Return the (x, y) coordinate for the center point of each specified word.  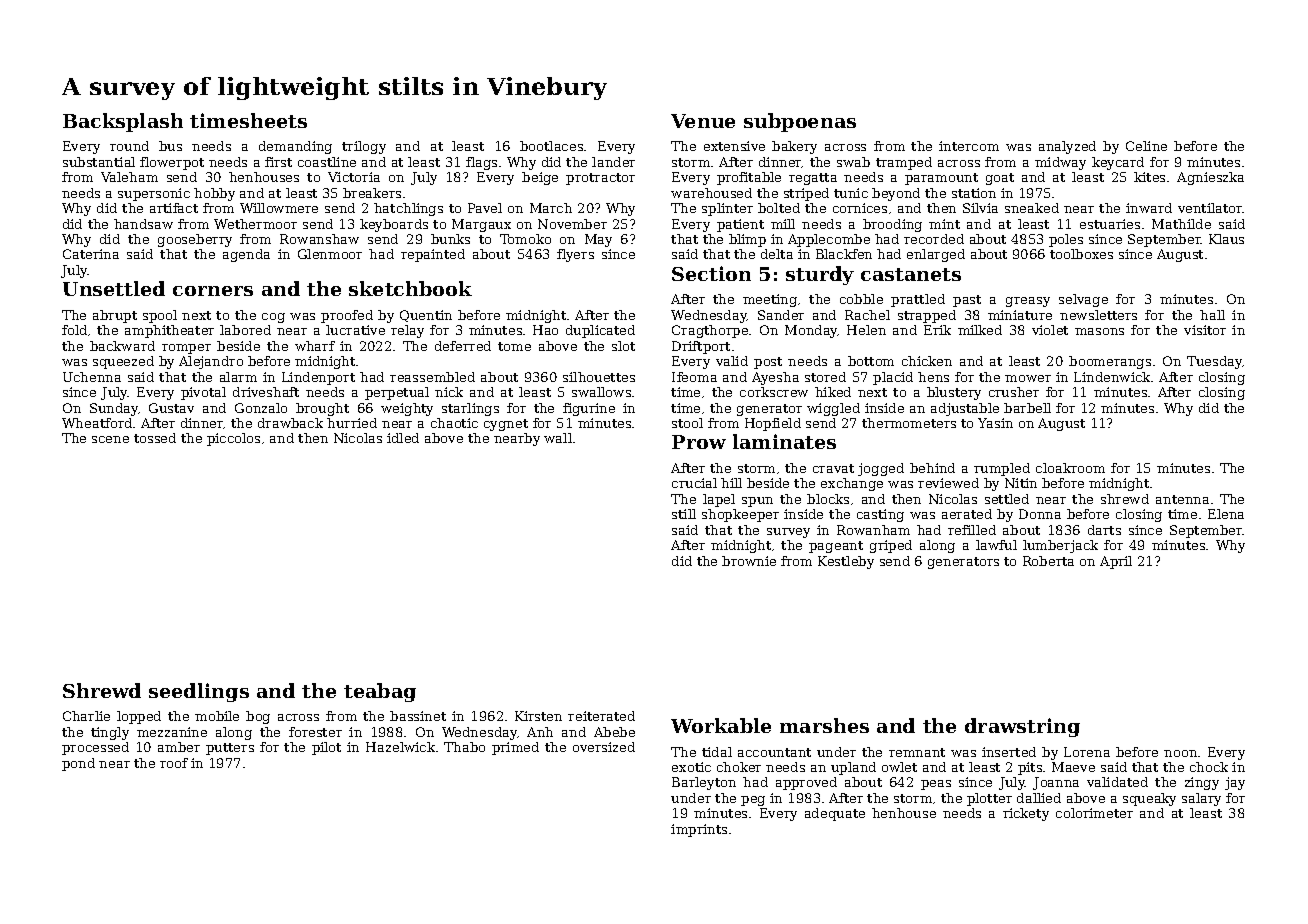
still (684, 514)
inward (1149, 208)
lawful (996, 545)
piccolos (233, 439)
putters (230, 749)
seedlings (199, 692)
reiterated (601, 716)
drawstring (1022, 727)
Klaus (1226, 239)
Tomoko (525, 239)
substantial (99, 162)
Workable (721, 725)
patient (740, 225)
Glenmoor (330, 254)
